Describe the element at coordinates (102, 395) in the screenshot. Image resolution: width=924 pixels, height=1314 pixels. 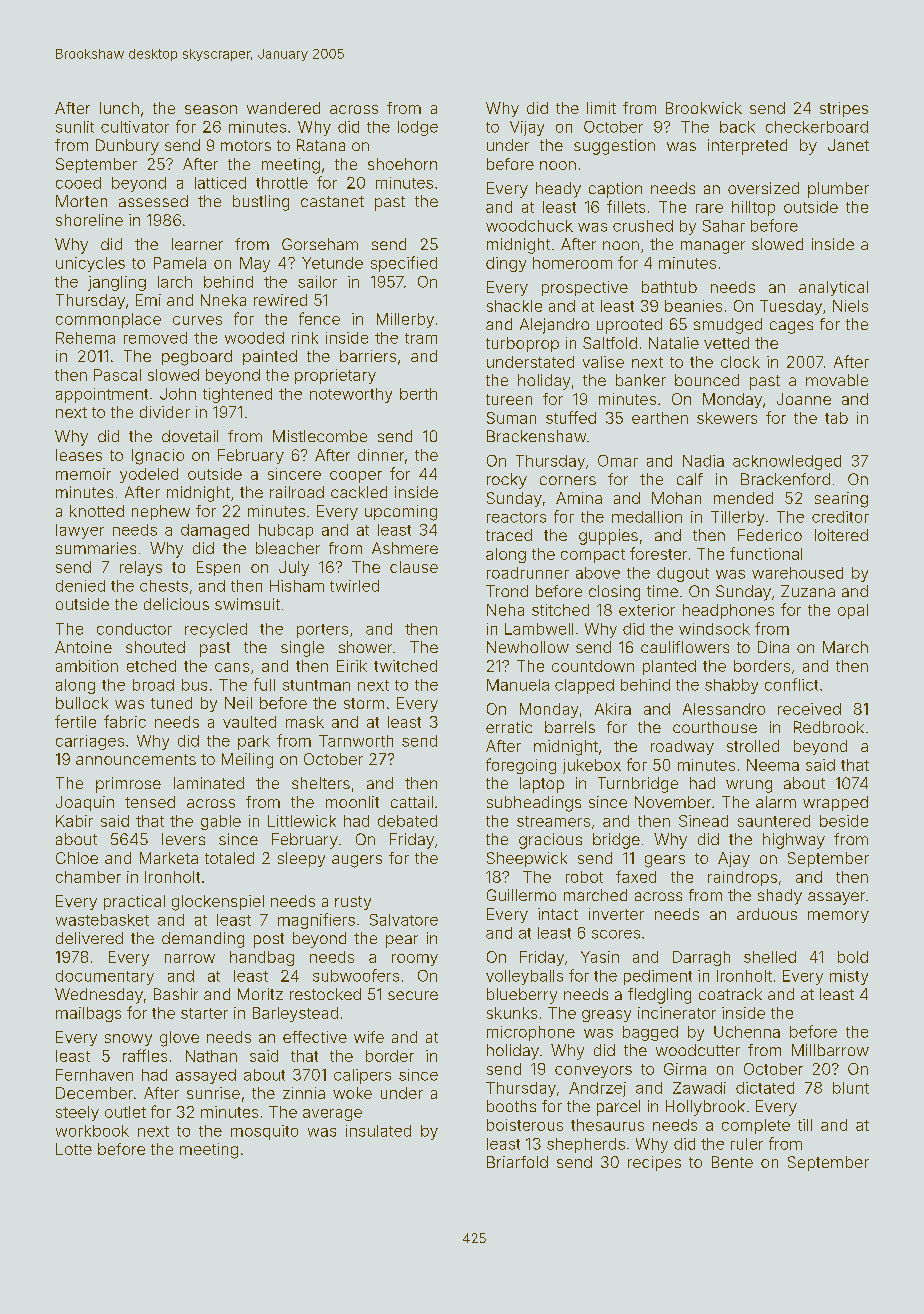
I see `appointment` at that location.
